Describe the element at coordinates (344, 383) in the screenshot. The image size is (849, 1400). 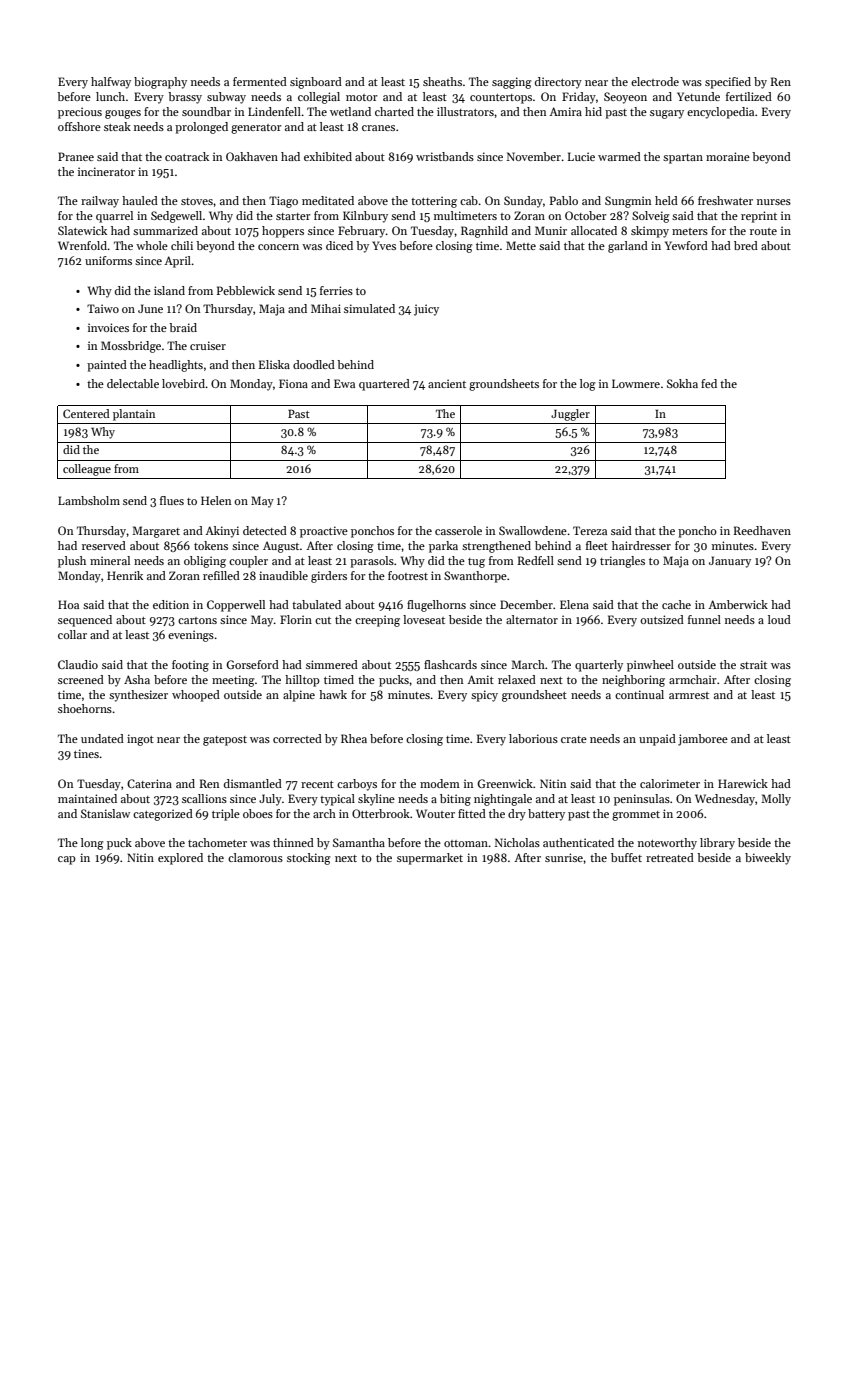
I see `Ewa` at that location.
